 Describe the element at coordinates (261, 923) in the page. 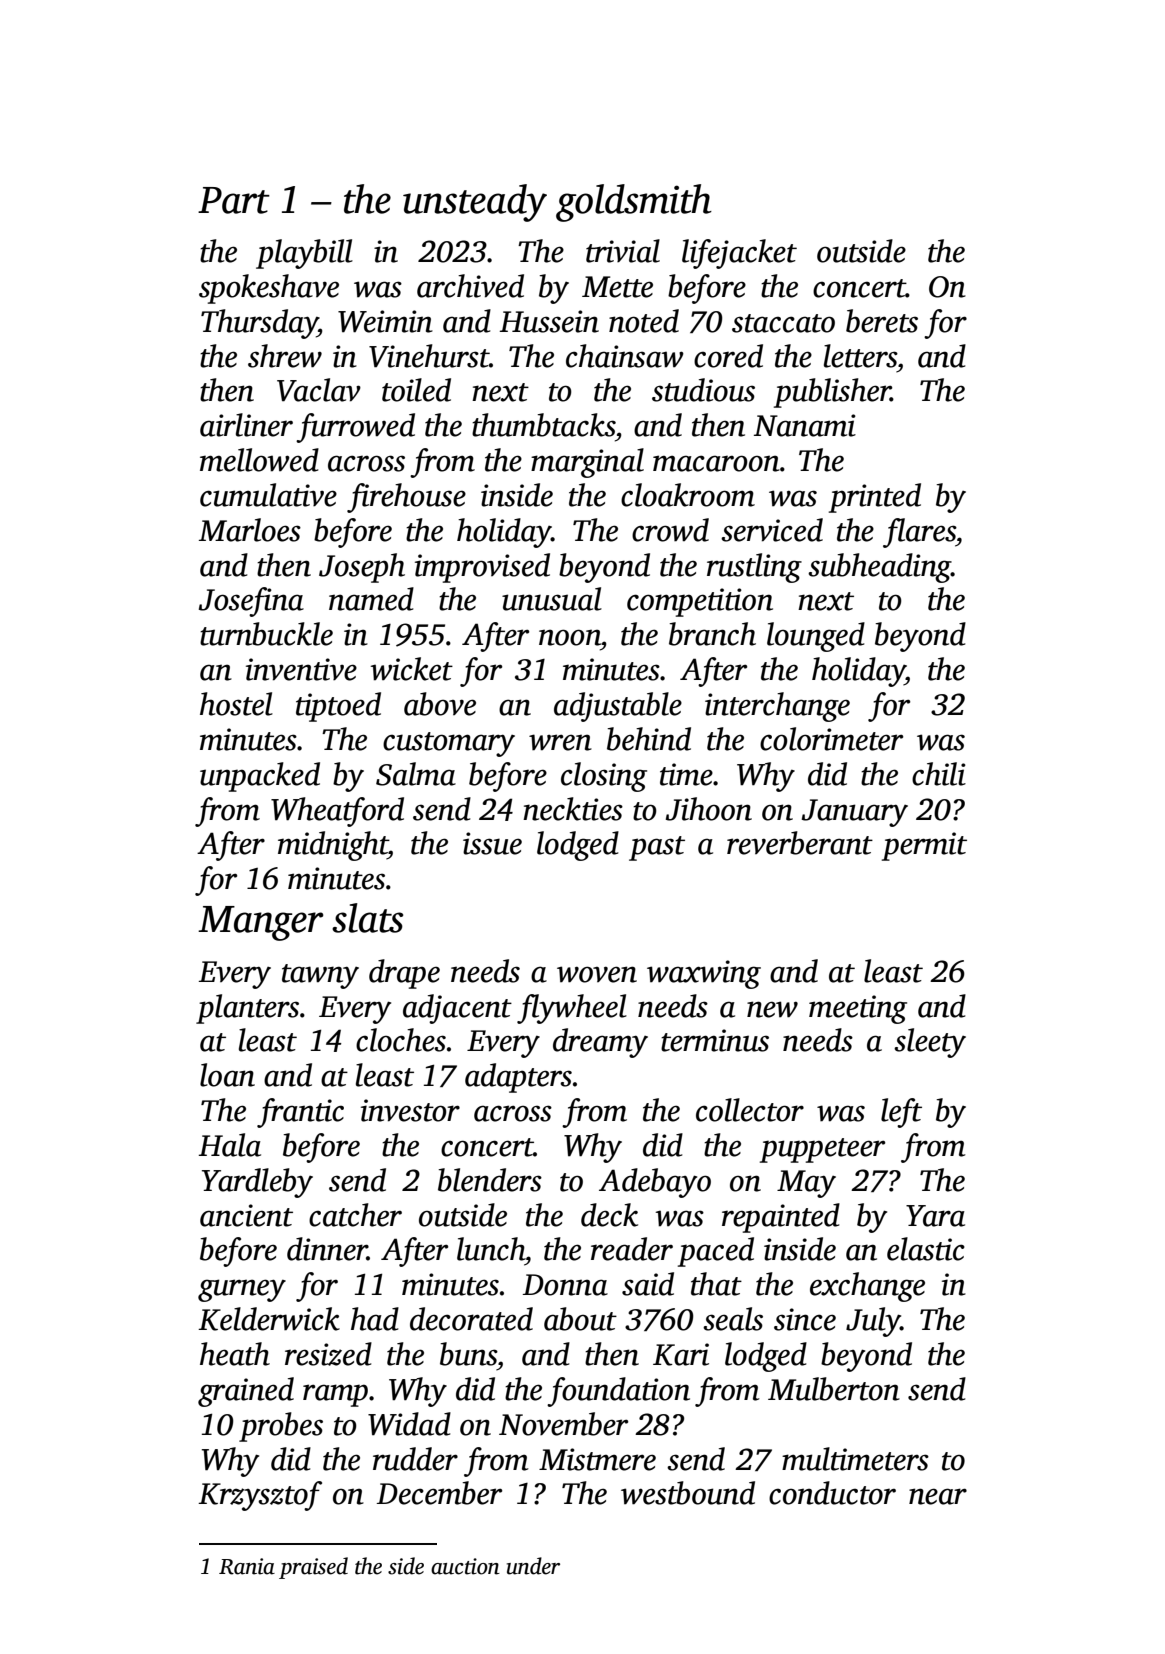

I see `Manger` at that location.
